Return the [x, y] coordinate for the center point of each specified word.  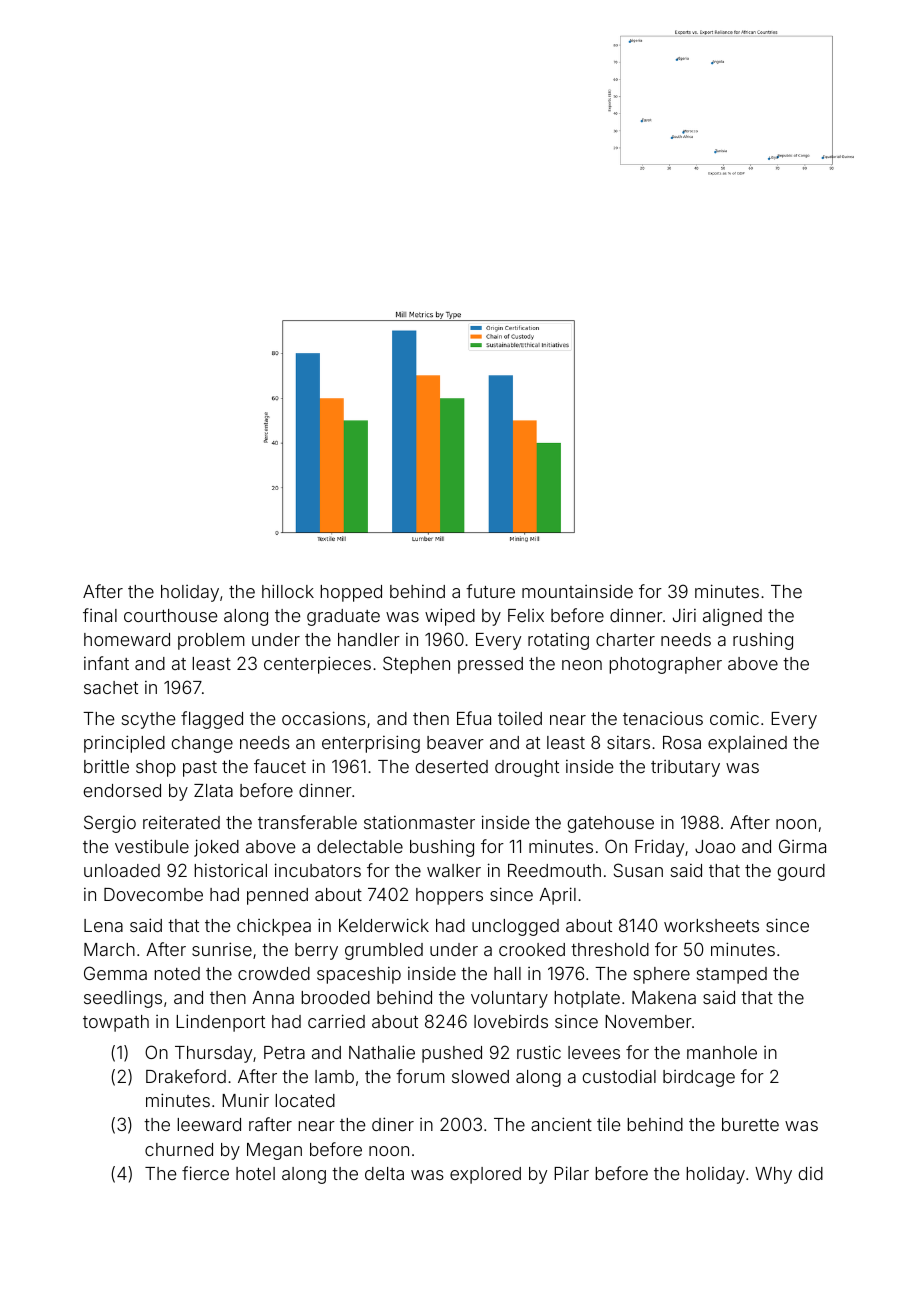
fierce [205, 1173]
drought [527, 768]
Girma [802, 846]
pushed [452, 1054]
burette [750, 1124]
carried [336, 1021]
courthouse [170, 615]
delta [384, 1173]
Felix [526, 615]
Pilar [571, 1173]
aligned [732, 617]
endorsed [122, 790]
